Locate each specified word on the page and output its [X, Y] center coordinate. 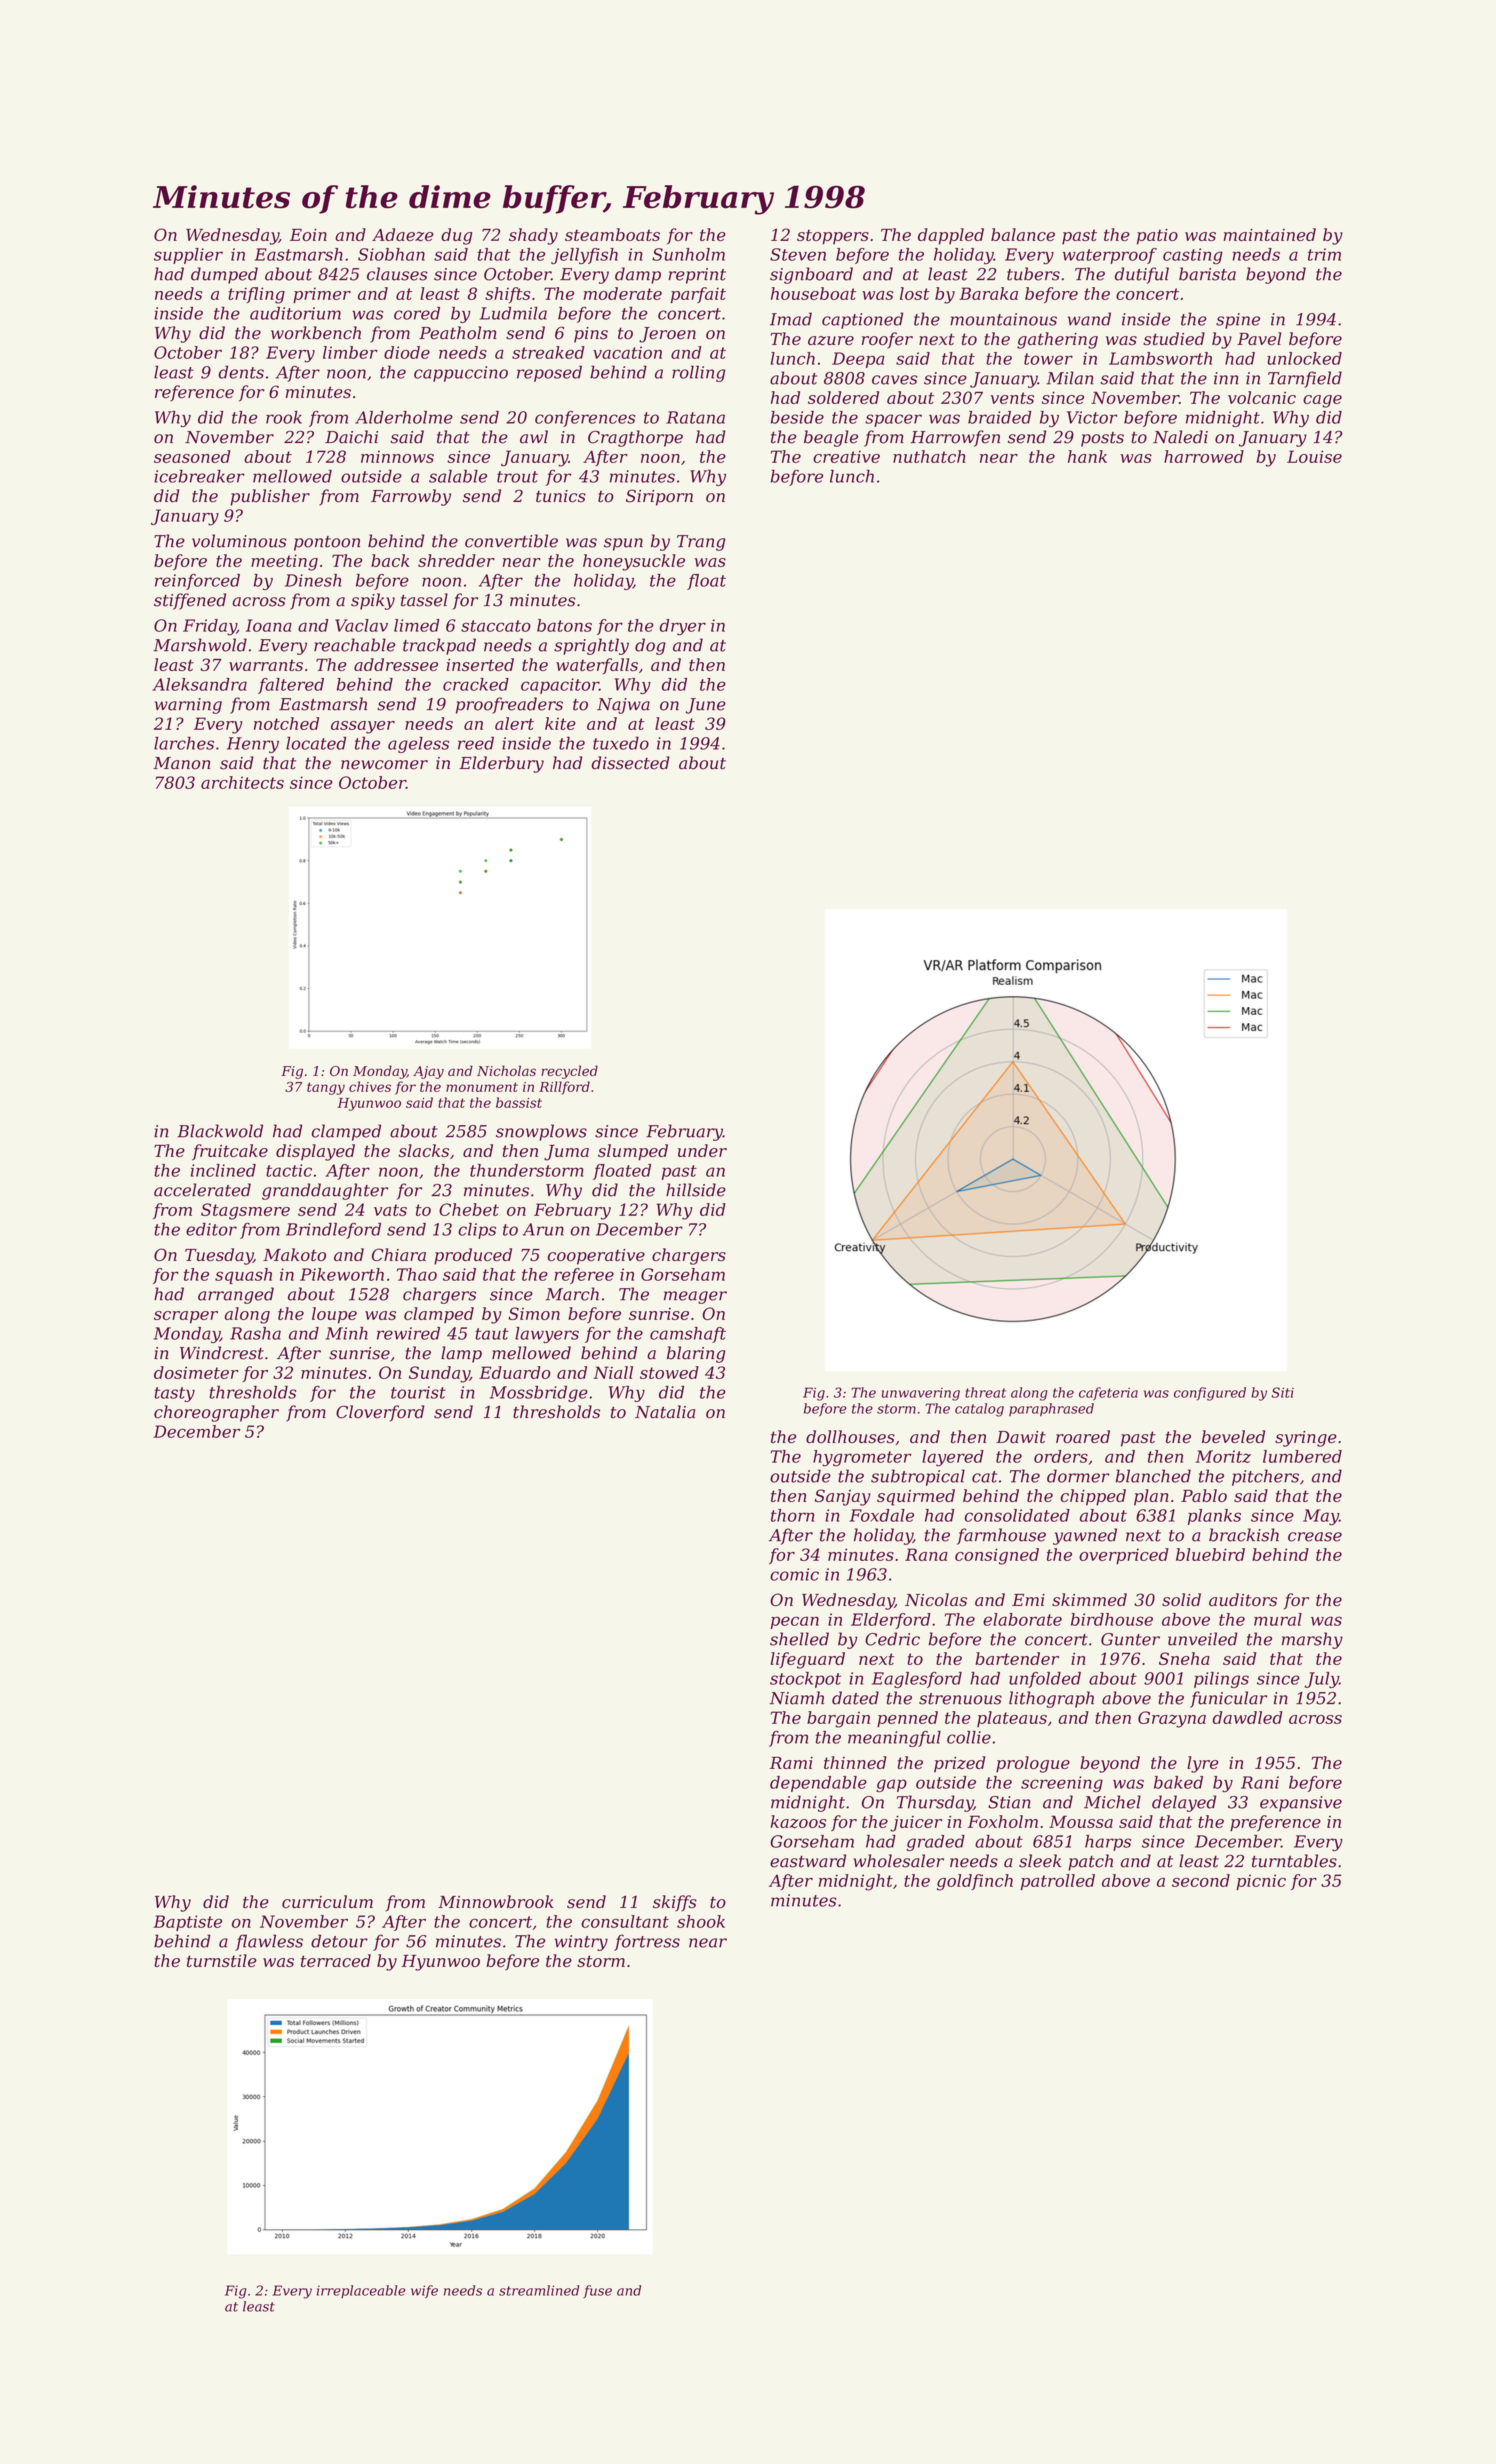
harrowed [1204, 456]
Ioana [269, 625]
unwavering [921, 1394]
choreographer [216, 1413]
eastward [808, 1861]
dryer [683, 627]
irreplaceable [361, 2291]
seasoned [192, 456]
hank [1087, 456]
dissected [631, 763]
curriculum [327, 1902]
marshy [1312, 1640]
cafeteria [1108, 1394]
